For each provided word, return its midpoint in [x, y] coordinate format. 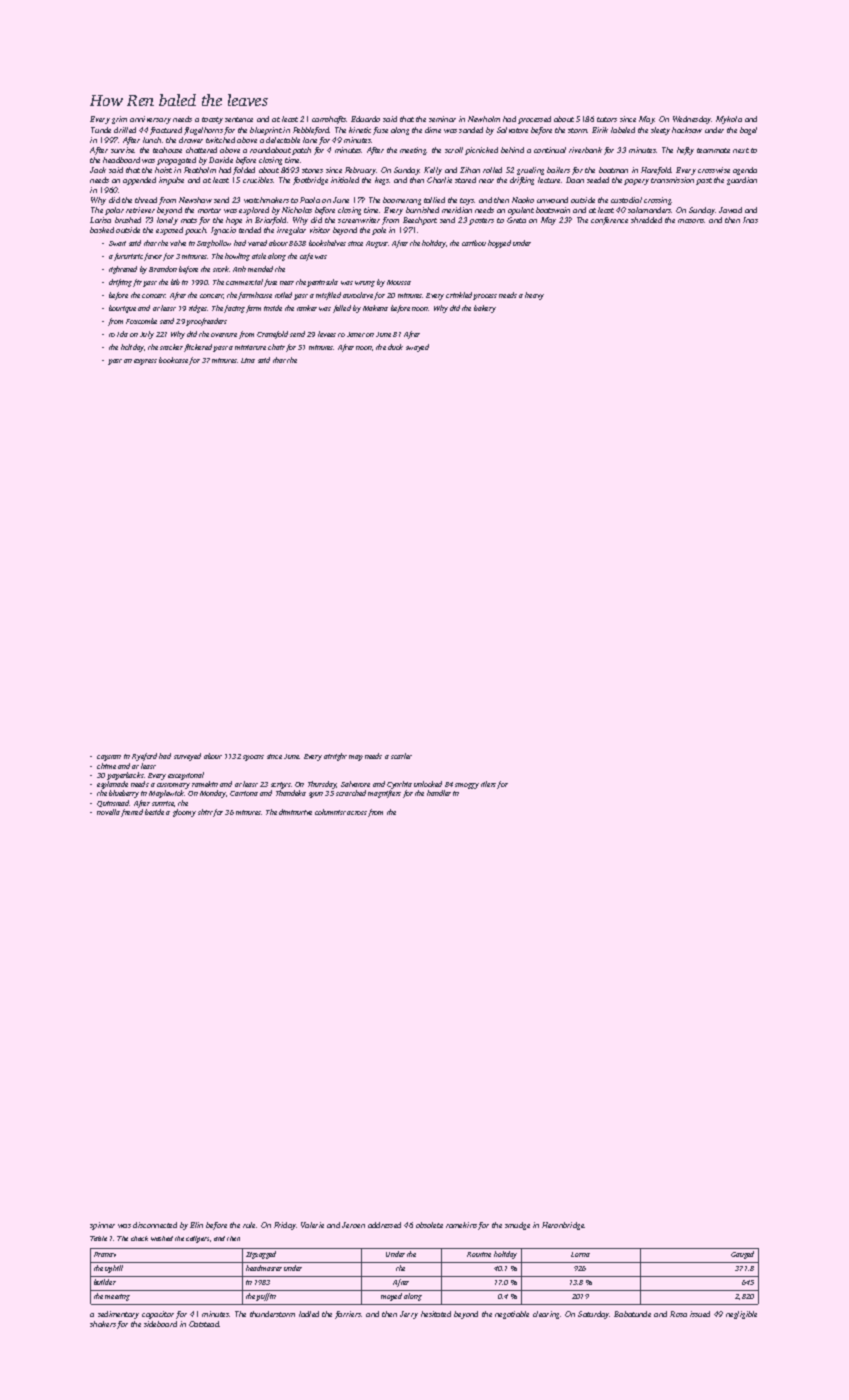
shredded [646, 220]
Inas [750, 220]
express [145, 362]
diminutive [295, 812]
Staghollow [214, 244]
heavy [534, 296]
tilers [488, 784]
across [357, 813]
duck [395, 347]
